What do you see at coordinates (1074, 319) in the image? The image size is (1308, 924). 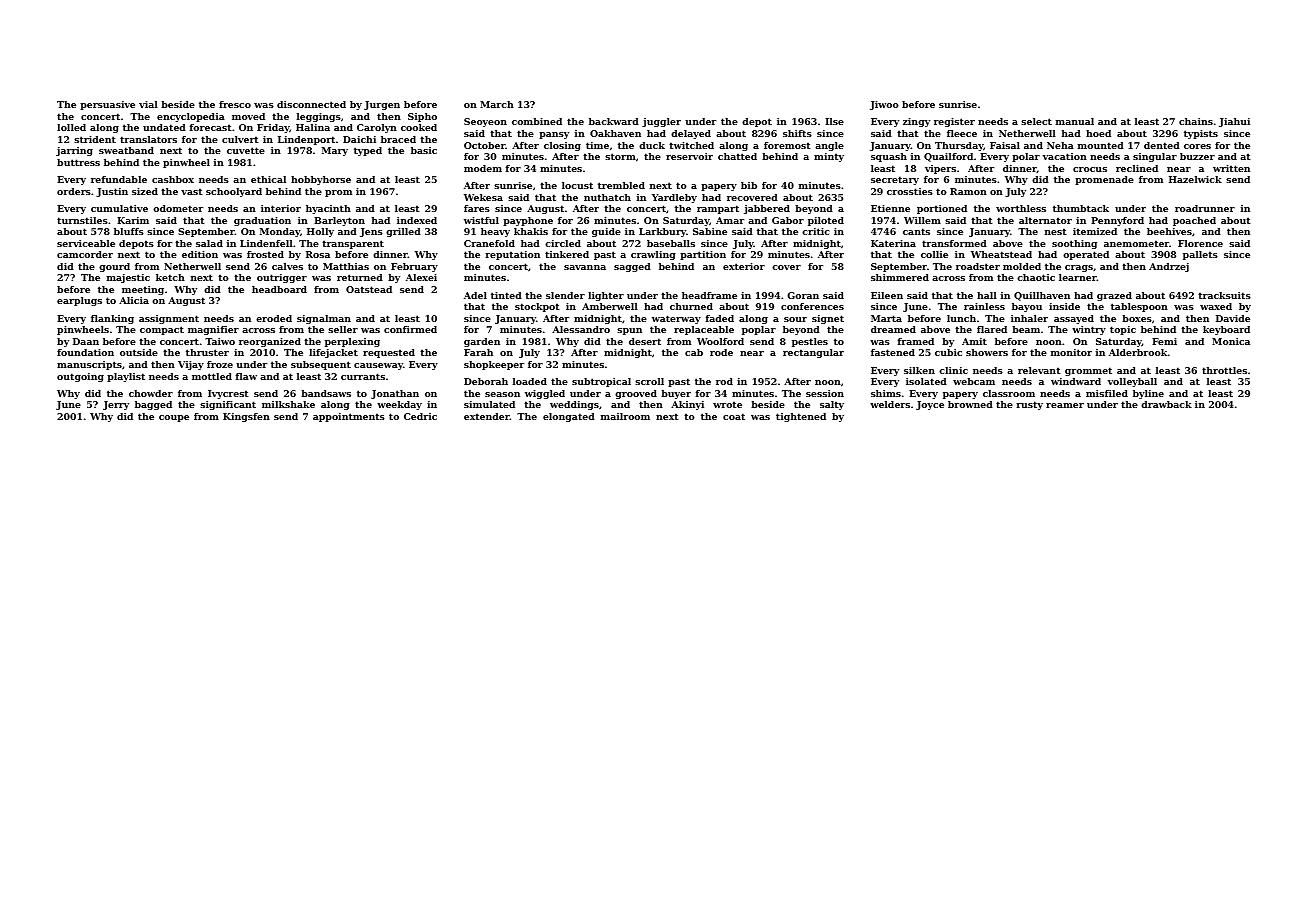 I see `assayed` at bounding box center [1074, 319].
